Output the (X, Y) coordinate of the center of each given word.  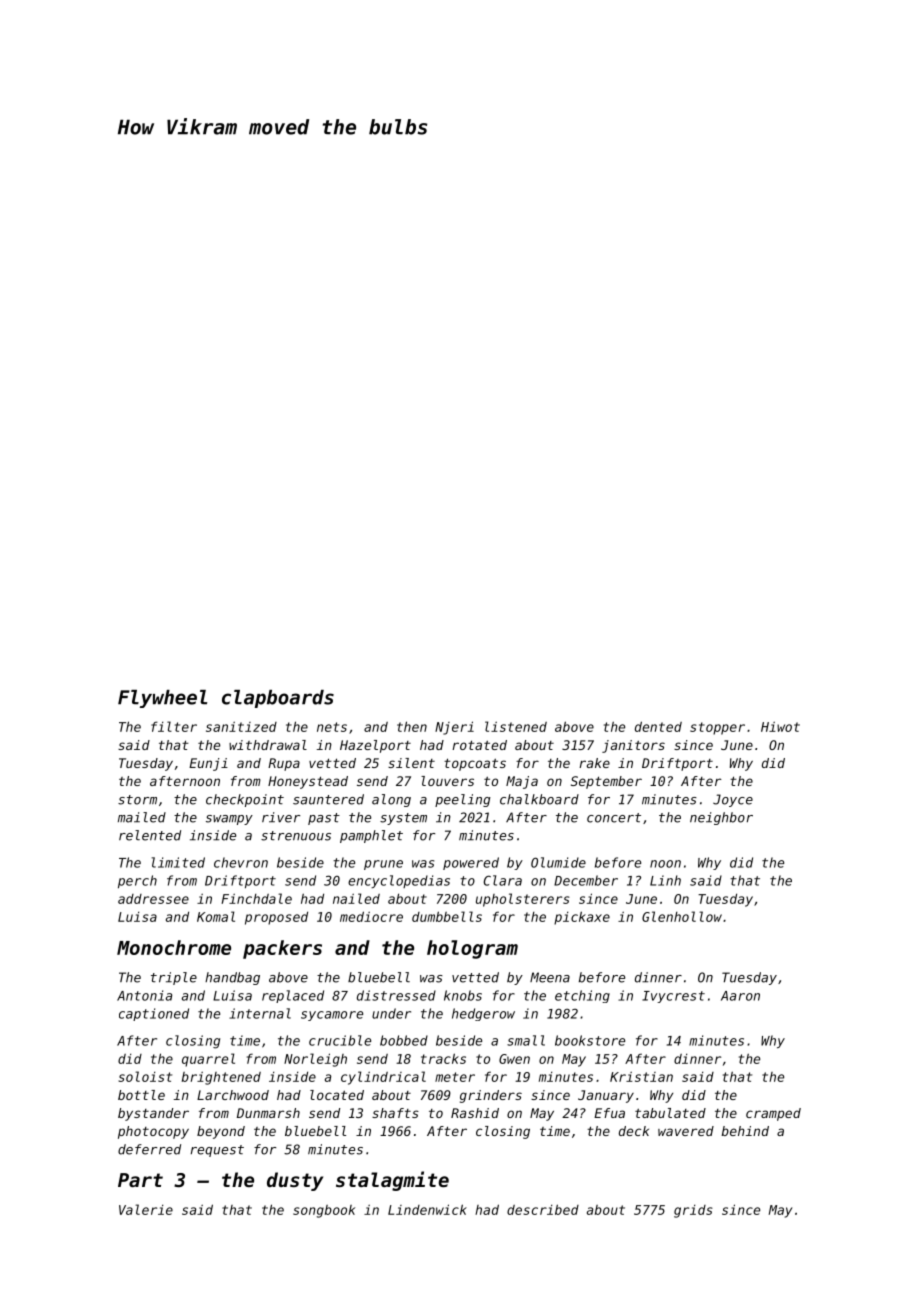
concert (614, 818)
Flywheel (162, 699)
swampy (229, 820)
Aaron (740, 996)
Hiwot (780, 727)
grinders (491, 1096)
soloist (145, 1076)
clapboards (278, 699)
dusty (295, 1181)
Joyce (733, 800)
